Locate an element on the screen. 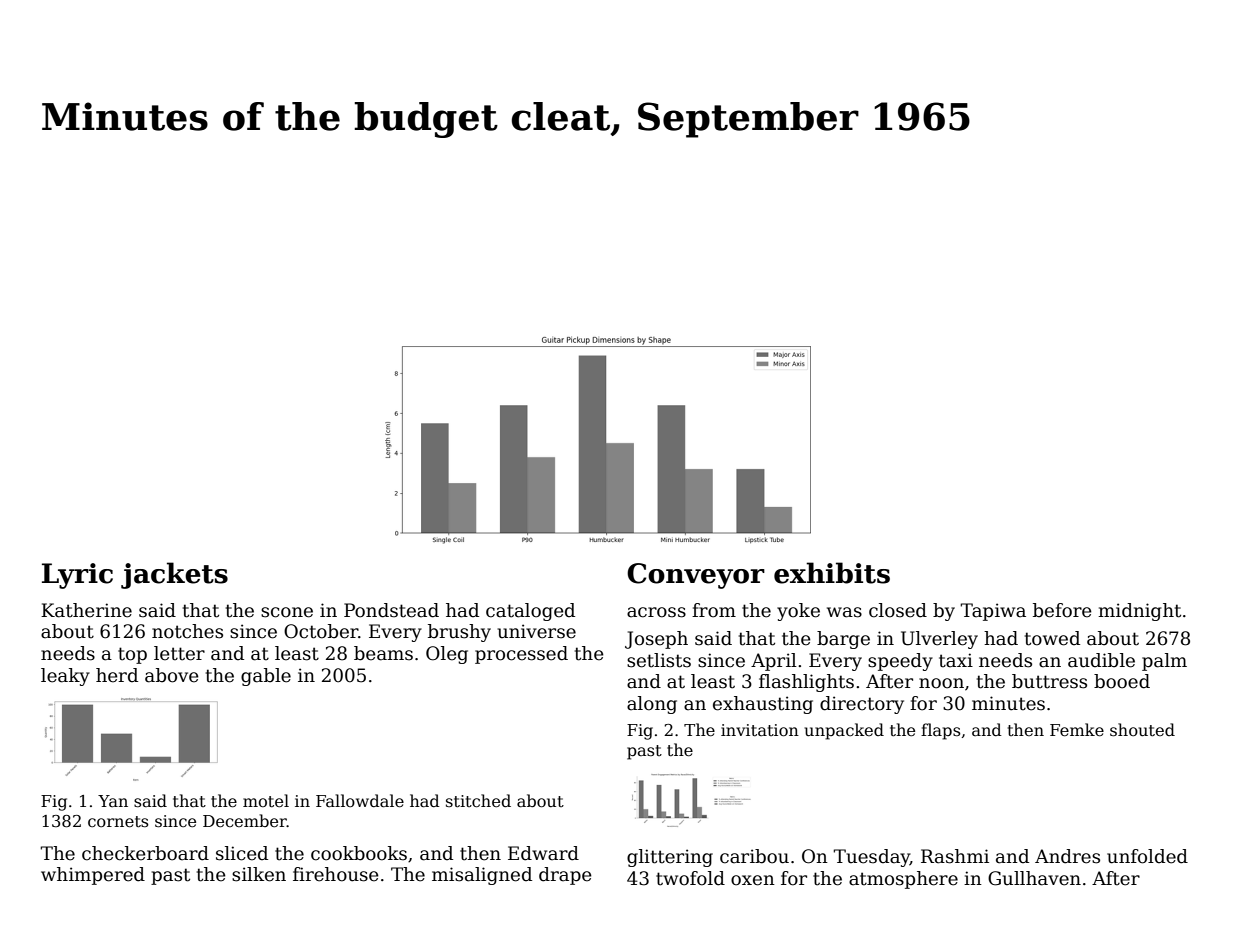 This screenshot has width=1233, height=952. Gullhaven is located at coordinates (1034, 878).
